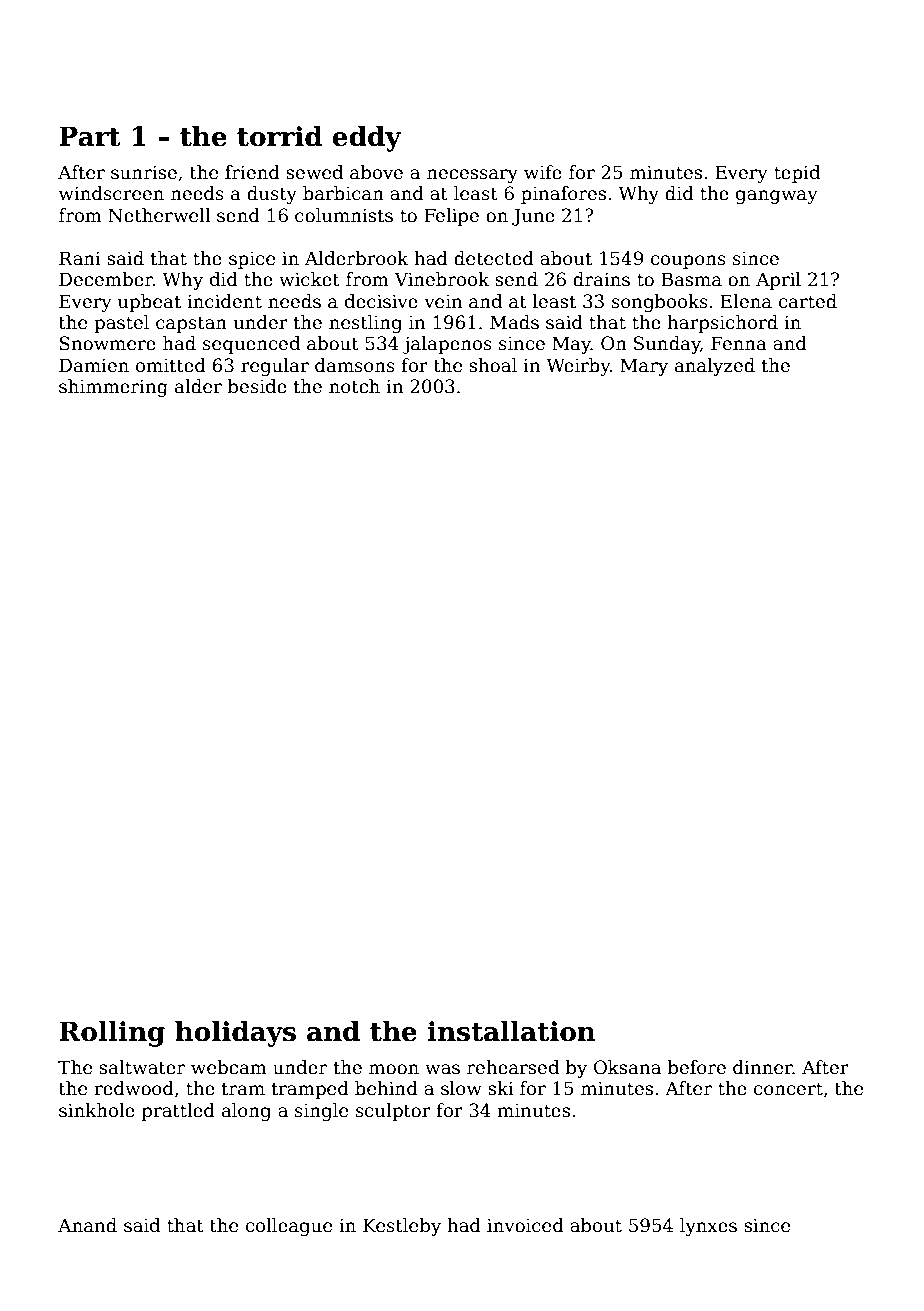  Describe the element at coordinates (797, 174) in the screenshot. I see `tepid` at that location.
